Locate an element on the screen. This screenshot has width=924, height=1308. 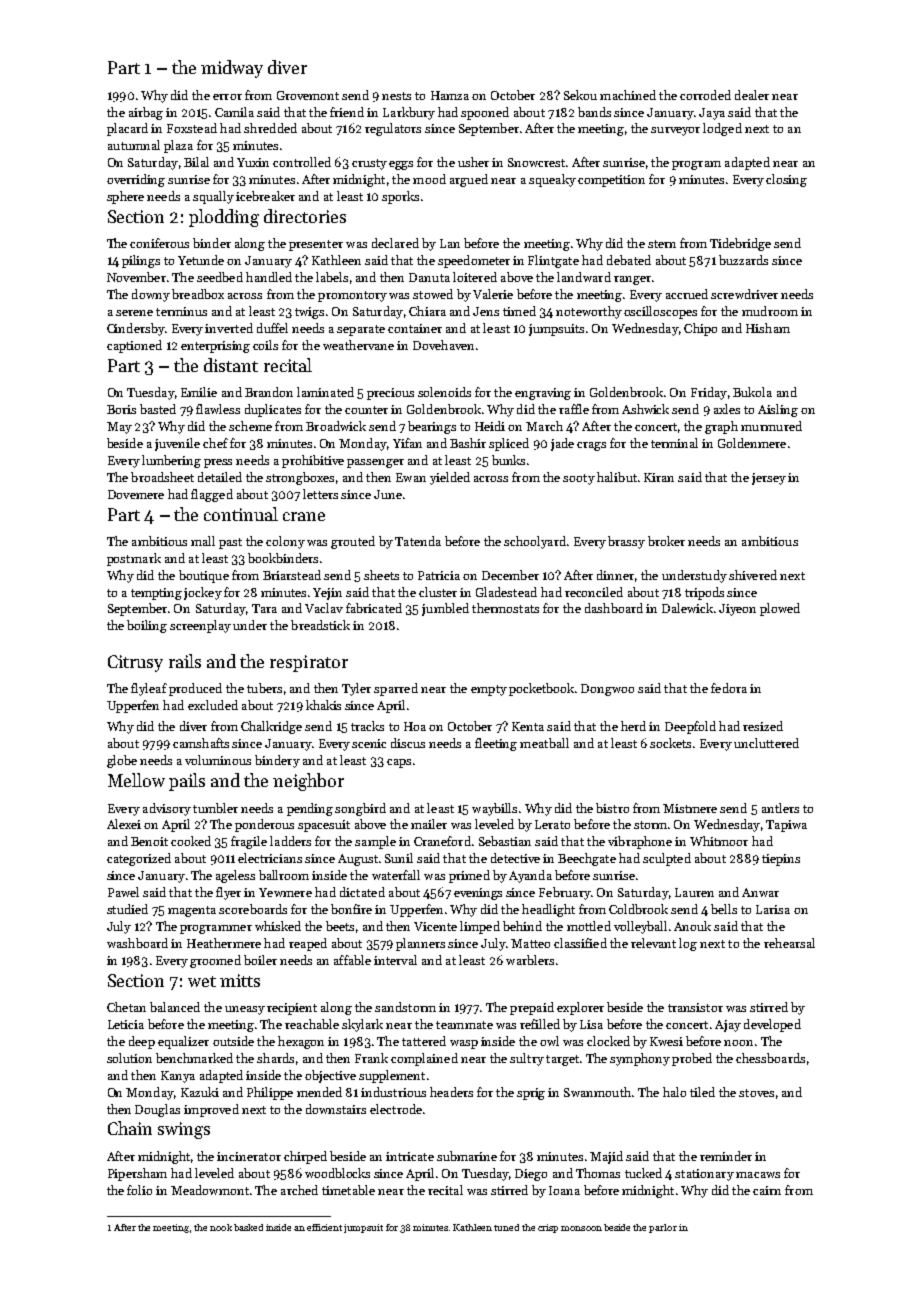
distant is located at coordinates (231, 365).
